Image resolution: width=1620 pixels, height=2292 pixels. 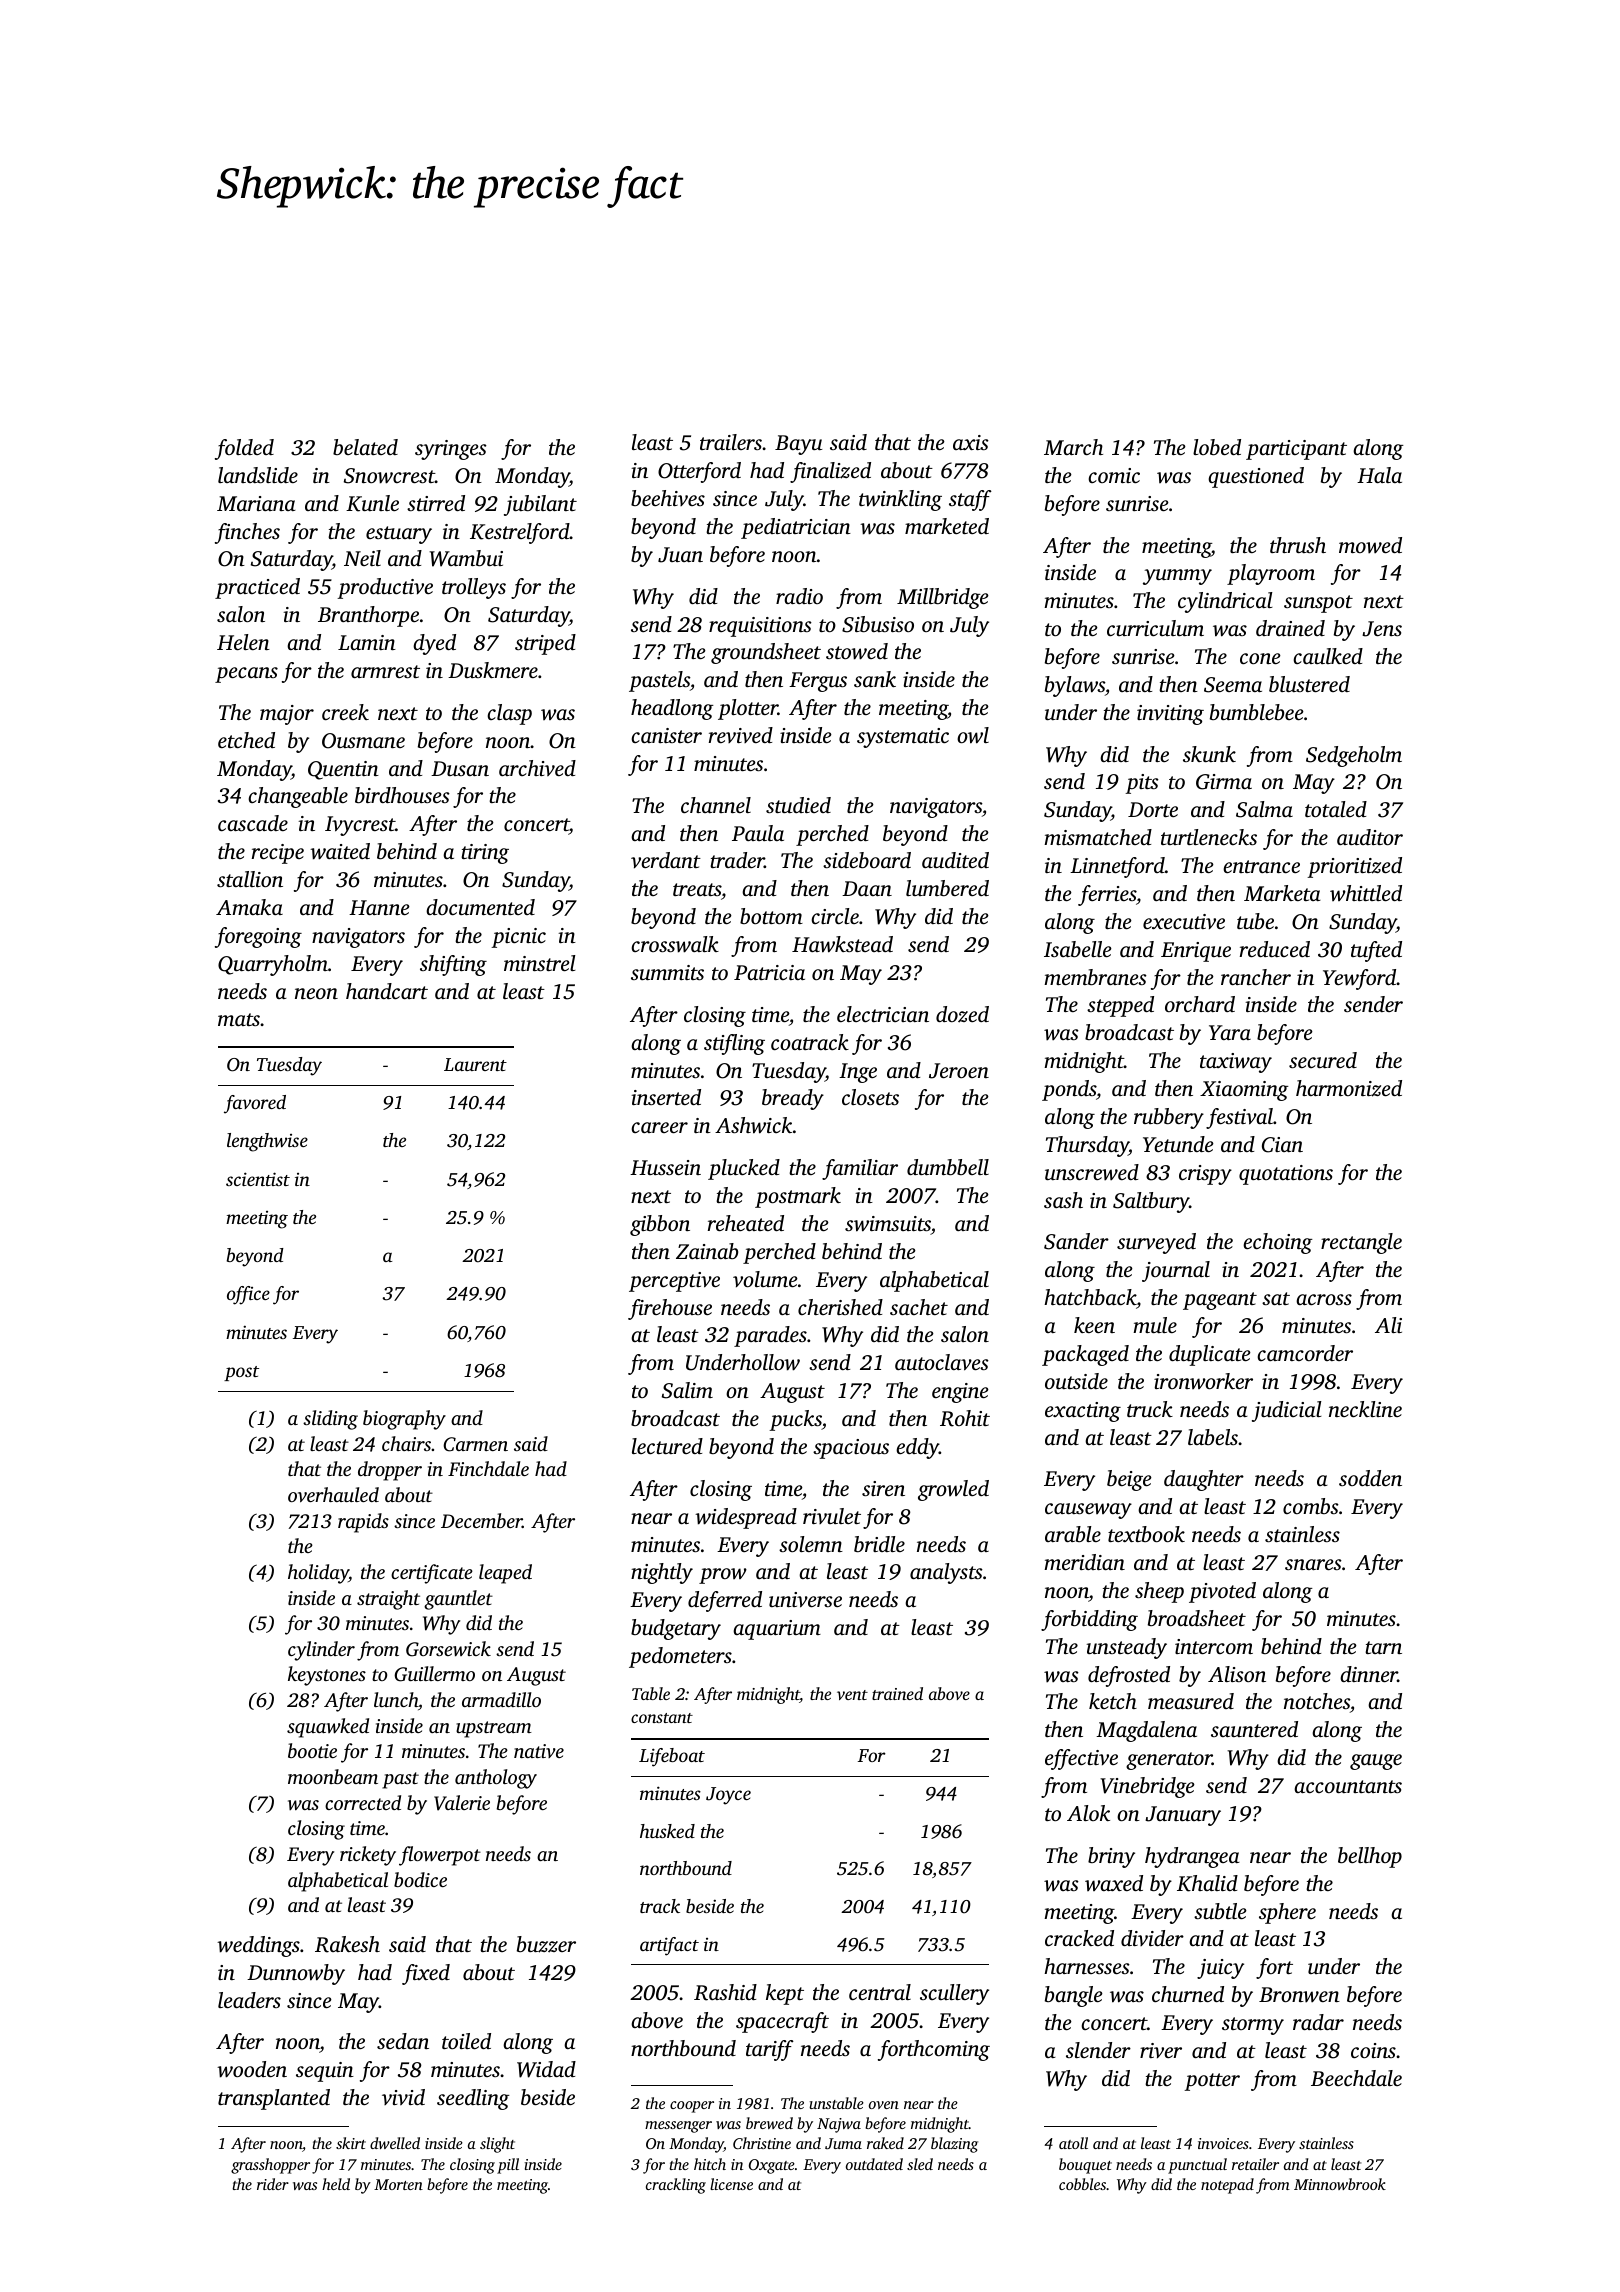 What do you see at coordinates (365, 447) in the screenshot?
I see `belated` at bounding box center [365, 447].
